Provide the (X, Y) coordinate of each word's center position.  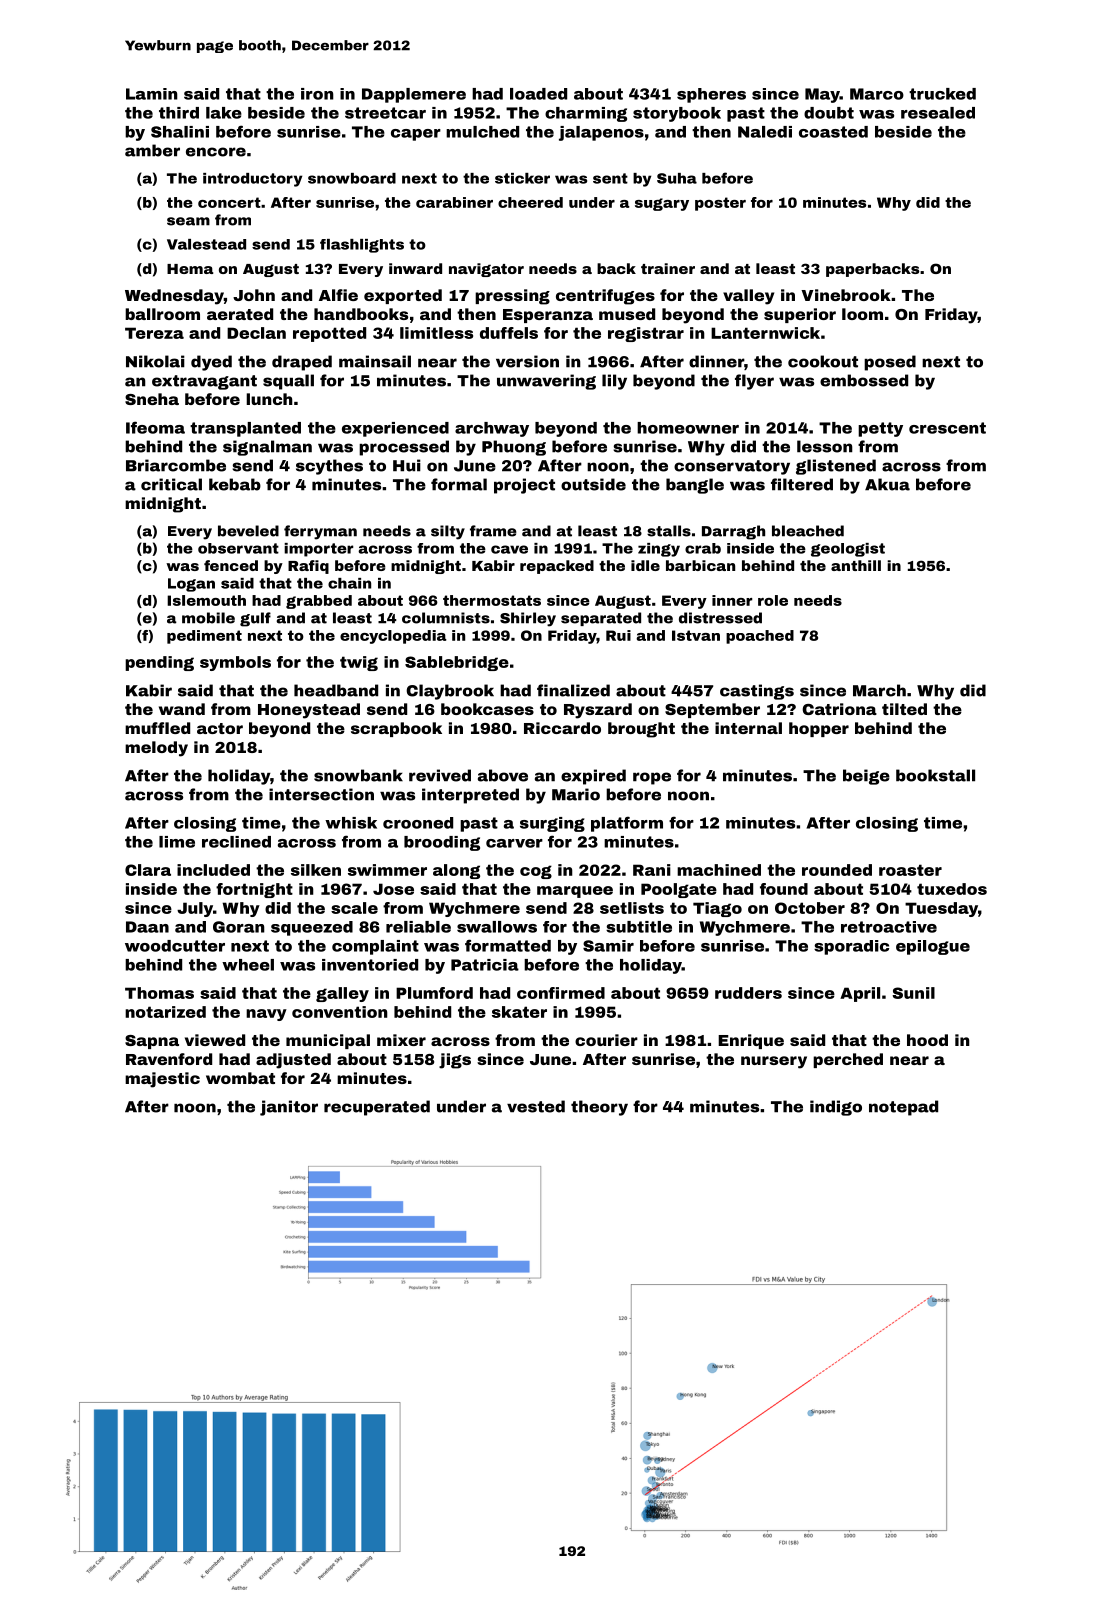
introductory (252, 180)
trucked (942, 94)
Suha (677, 178)
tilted (904, 709)
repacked (557, 567)
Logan (191, 585)
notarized (165, 1012)
